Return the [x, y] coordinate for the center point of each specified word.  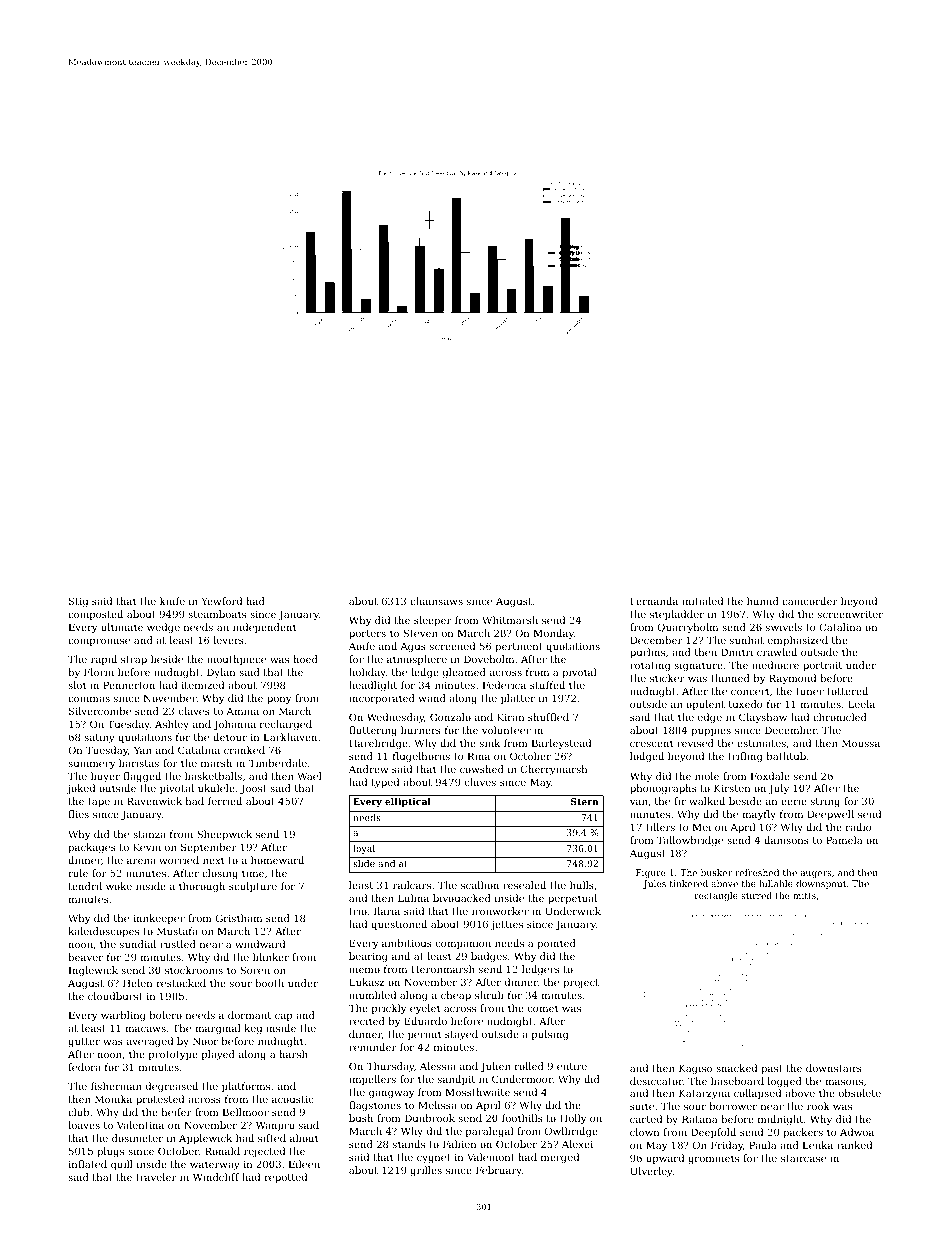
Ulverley [651, 1172]
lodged [647, 757]
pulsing [550, 1035]
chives [480, 782]
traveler [156, 1177]
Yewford [221, 601]
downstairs [834, 1068]
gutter [84, 1042]
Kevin [147, 847]
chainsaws [436, 601]
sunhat [747, 640]
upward [665, 1159]
